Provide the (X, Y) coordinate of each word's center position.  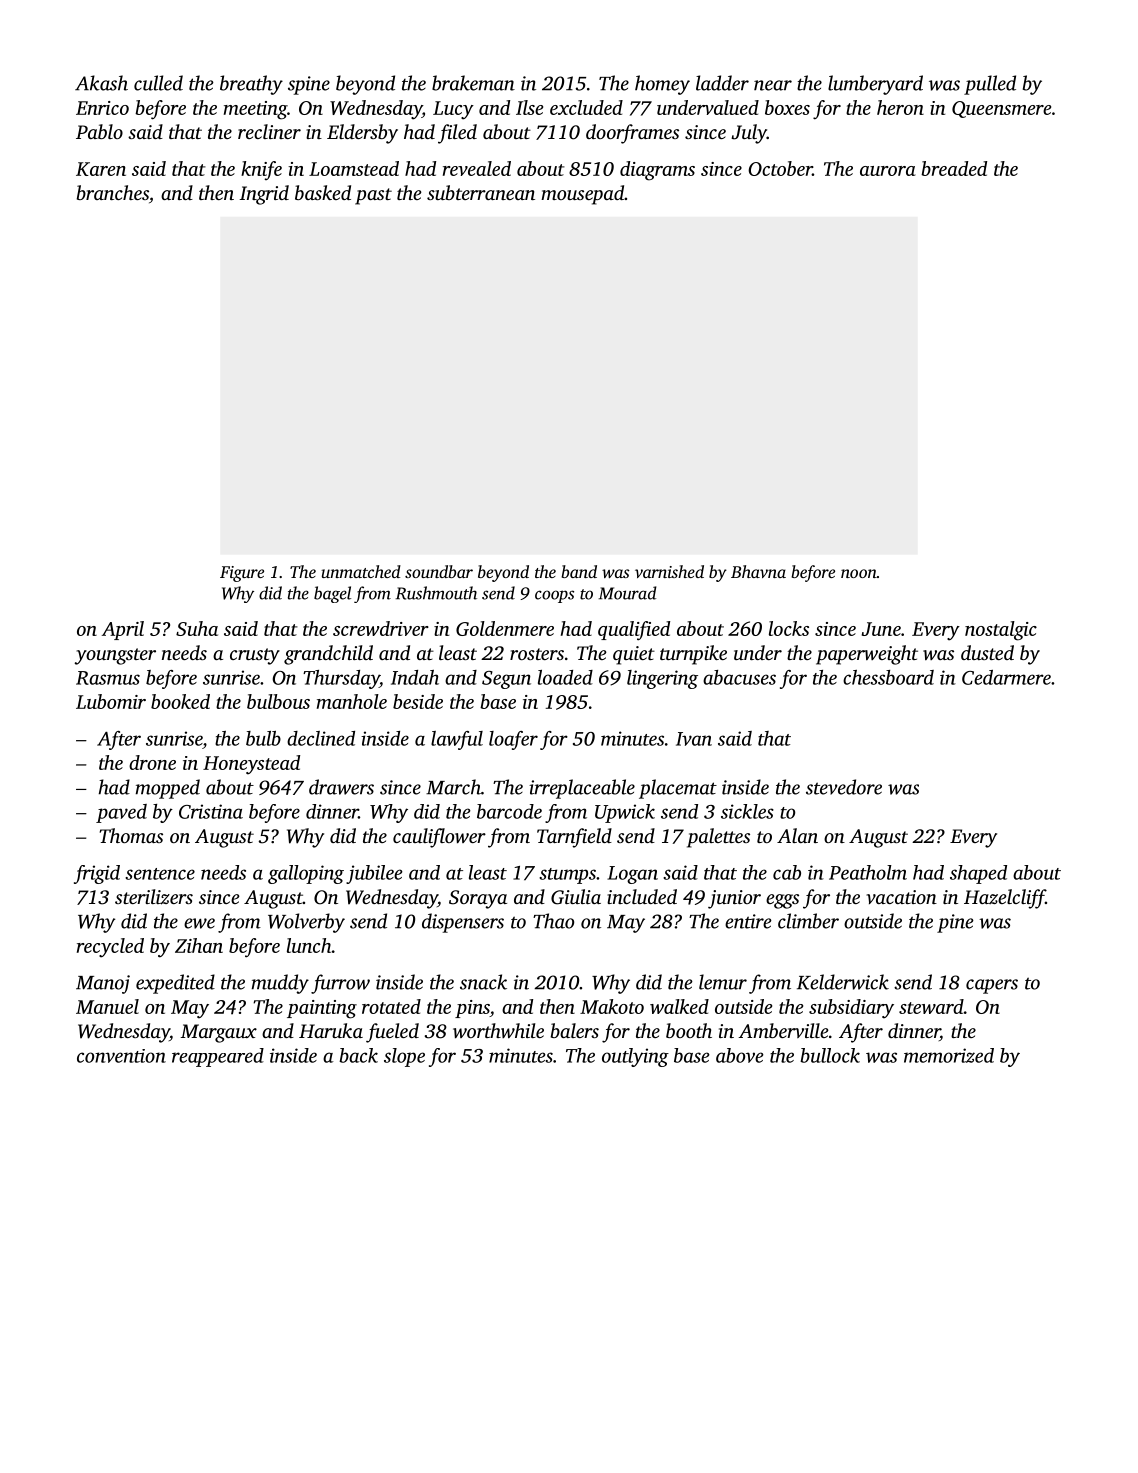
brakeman (473, 83)
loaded (565, 677)
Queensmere (1001, 109)
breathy (251, 85)
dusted (987, 652)
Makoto (612, 1006)
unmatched (361, 571)
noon (859, 573)
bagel (332, 594)
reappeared (218, 1057)
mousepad (582, 195)
